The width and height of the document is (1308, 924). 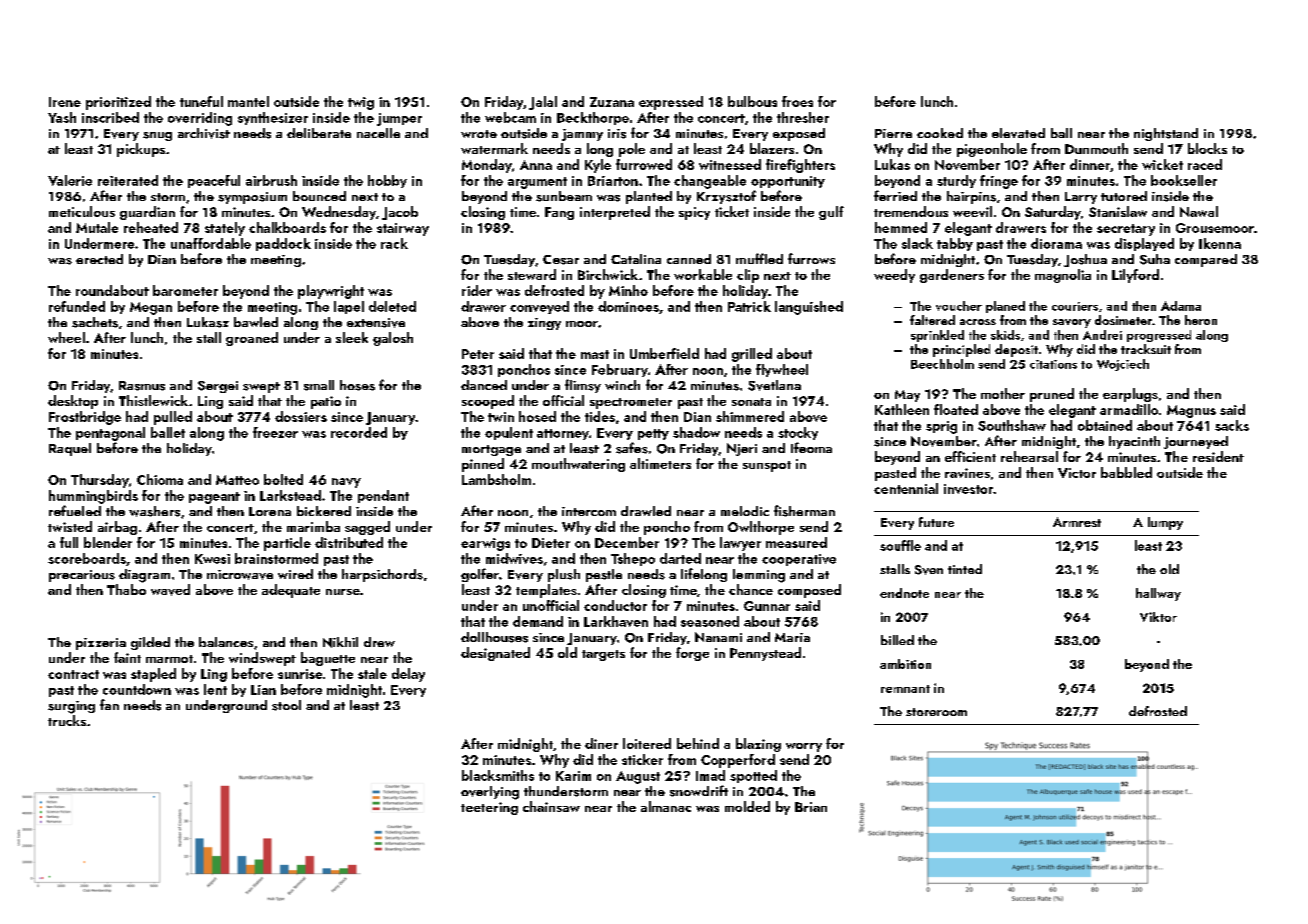 What do you see at coordinates (536, 165) in the document?
I see `Anna` at bounding box center [536, 165].
